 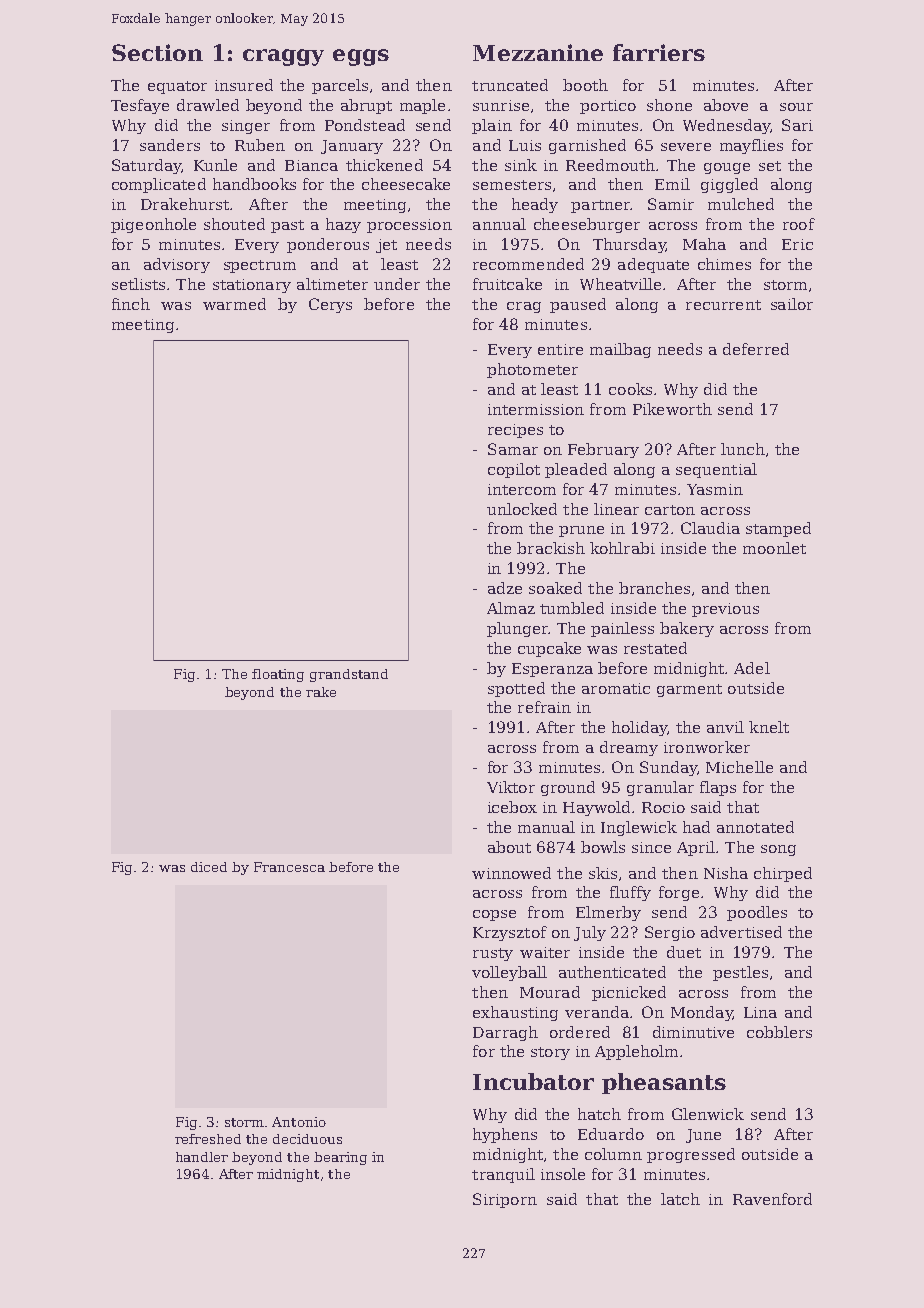 What do you see at coordinates (209, 867) in the screenshot?
I see `diced` at bounding box center [209, 867].
